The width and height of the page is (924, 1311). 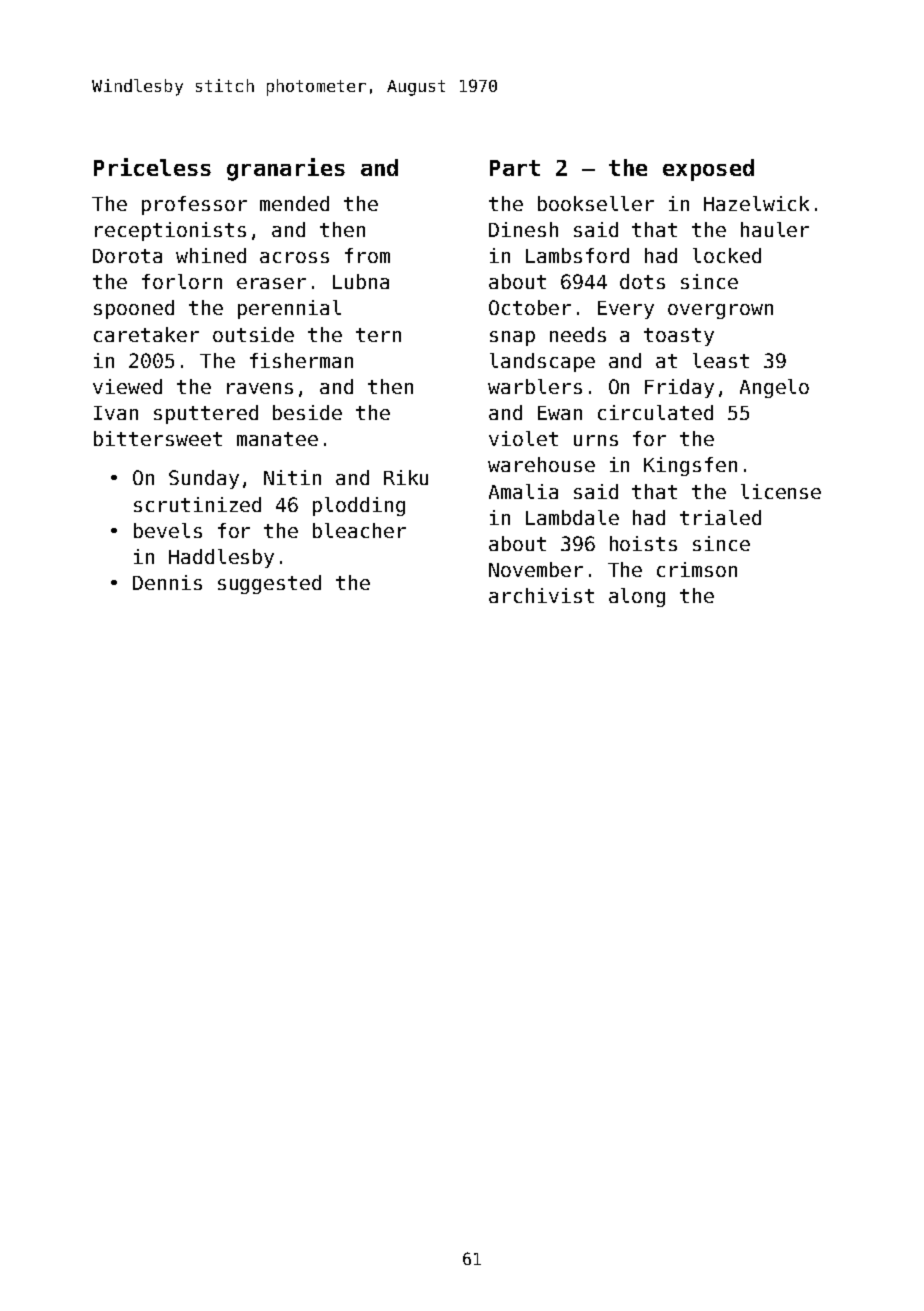 What do you see at coordinates (708, 170) in the page?
I see `exposed` at bounding box center [708, 170].
